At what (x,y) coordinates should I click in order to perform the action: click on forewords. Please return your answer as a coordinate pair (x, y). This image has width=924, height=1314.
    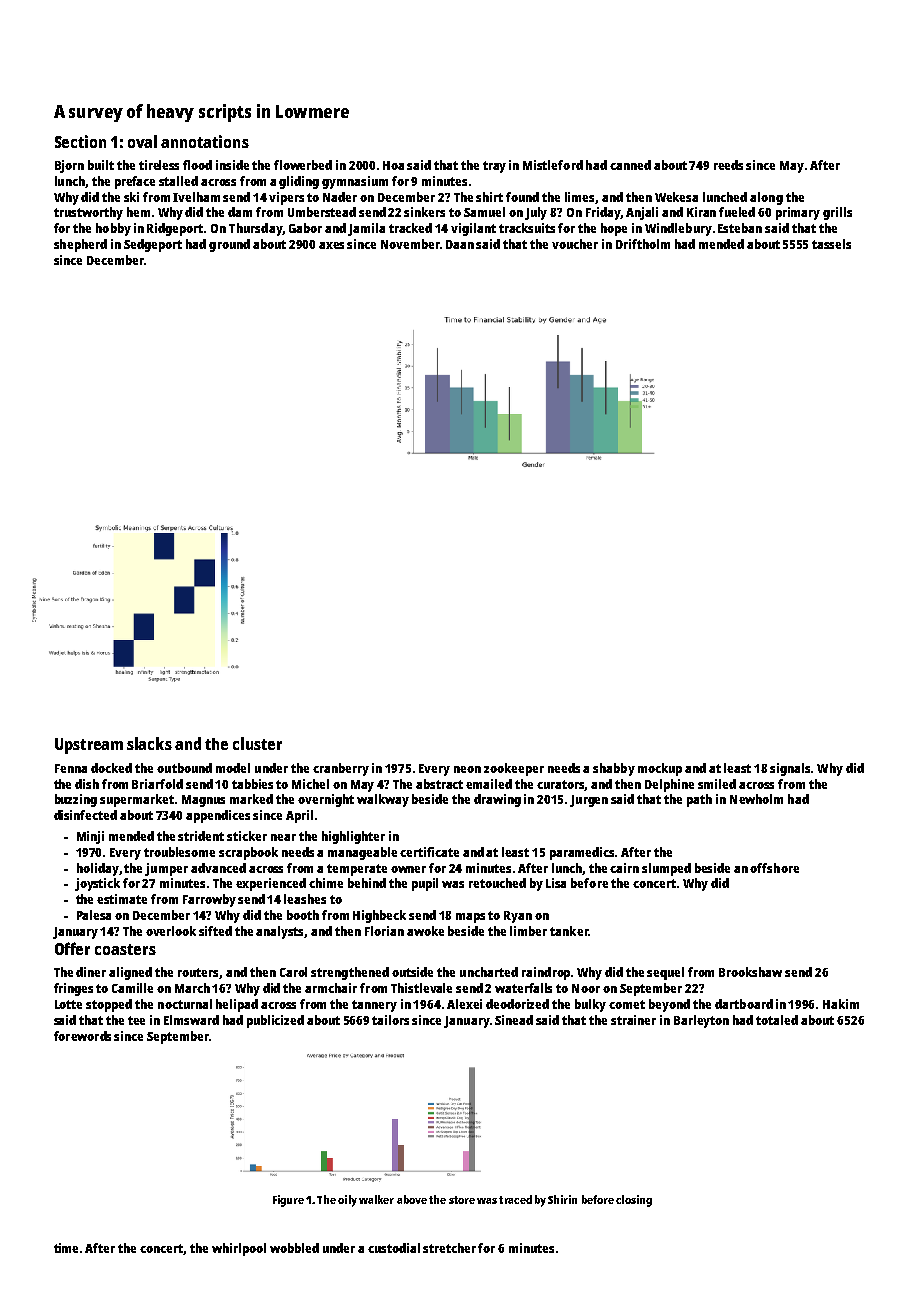
    Looking at the image, I should click on (82, 1036).
